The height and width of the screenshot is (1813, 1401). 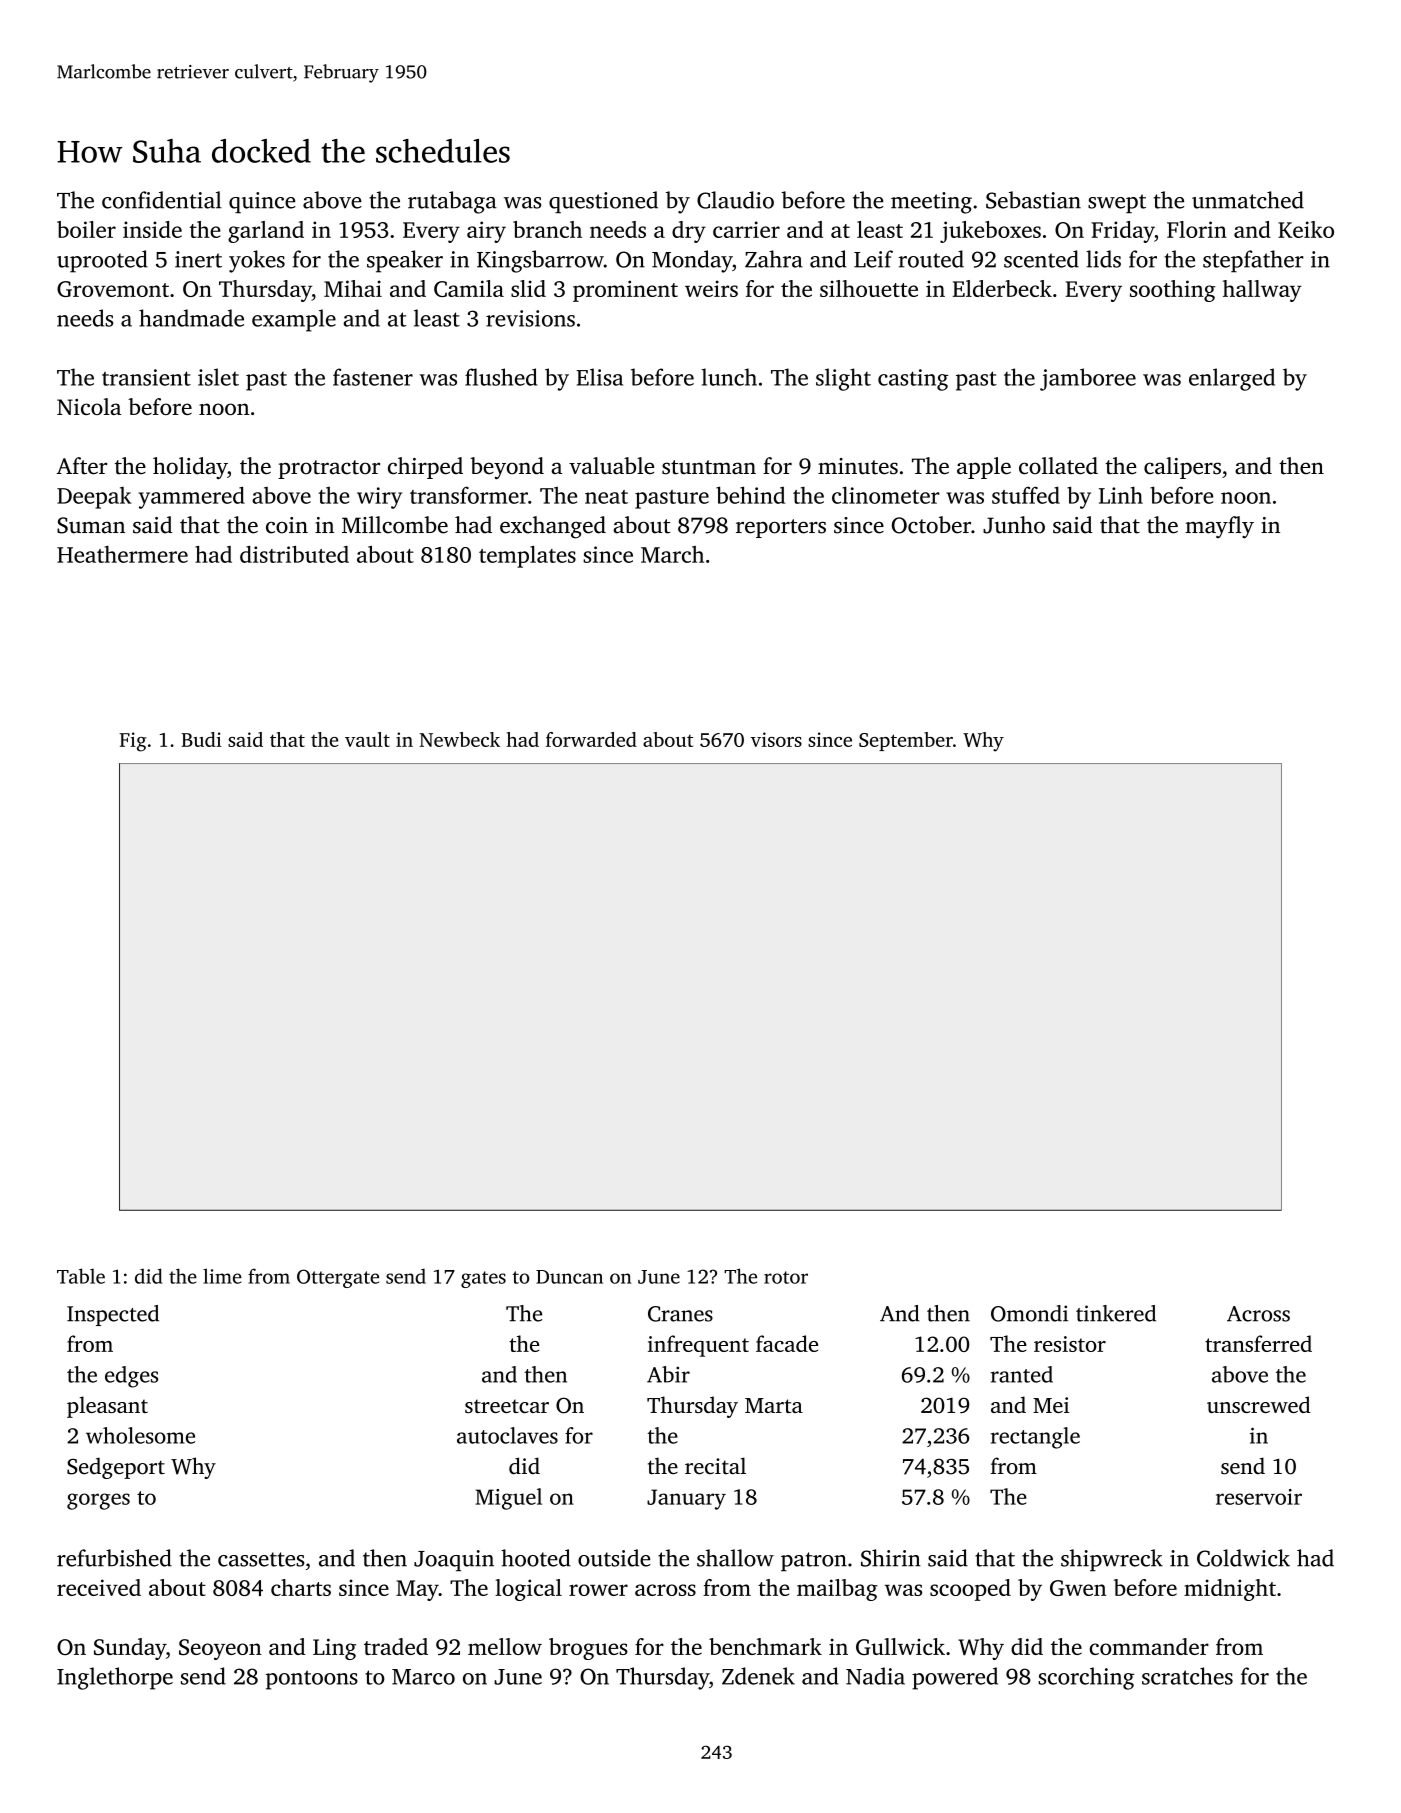 What do you see at coordinates (668, 1374) in the screenshot?
I see `Abir` at bounding box center [668, 1374].
